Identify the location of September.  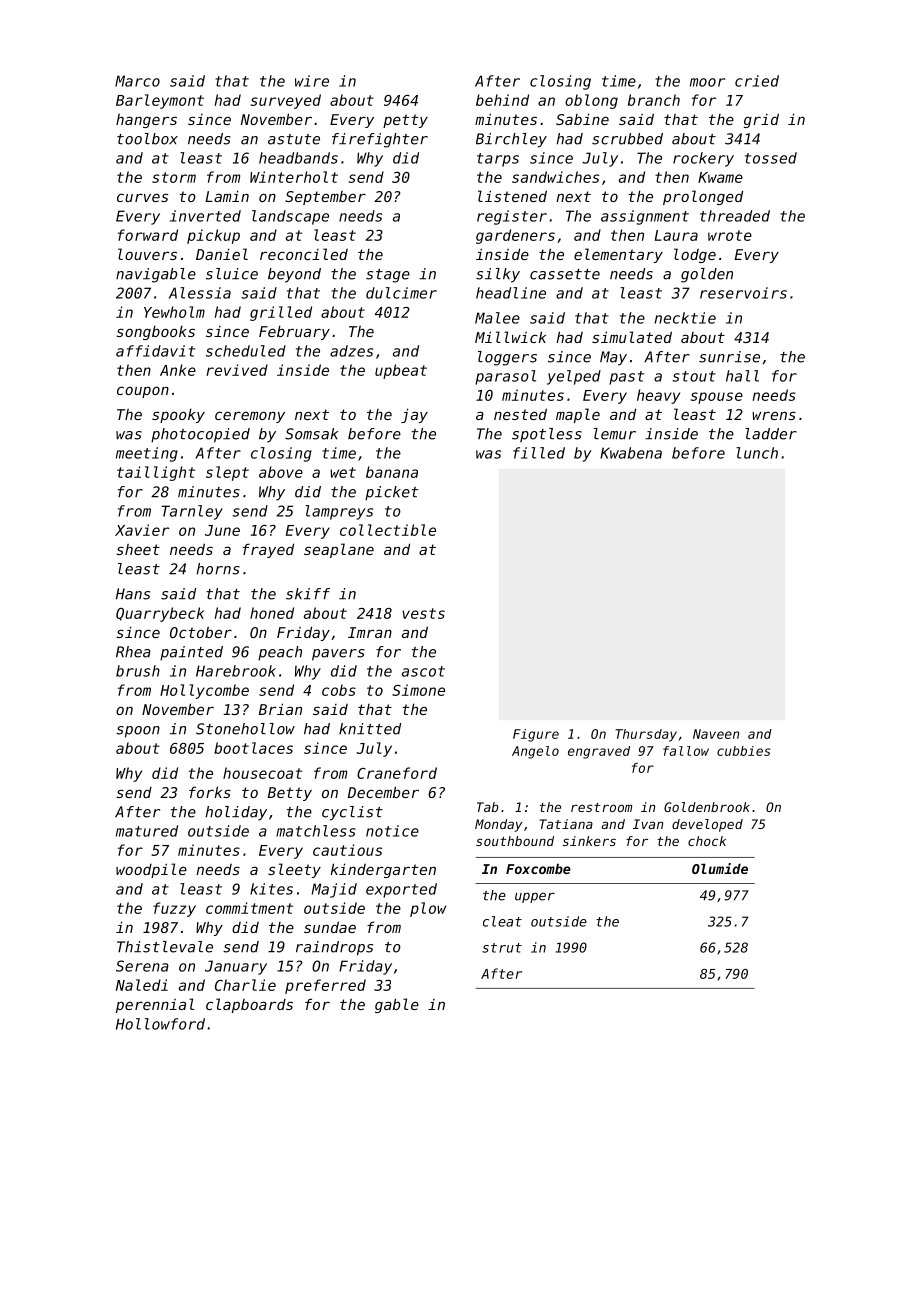
(325, 198).
